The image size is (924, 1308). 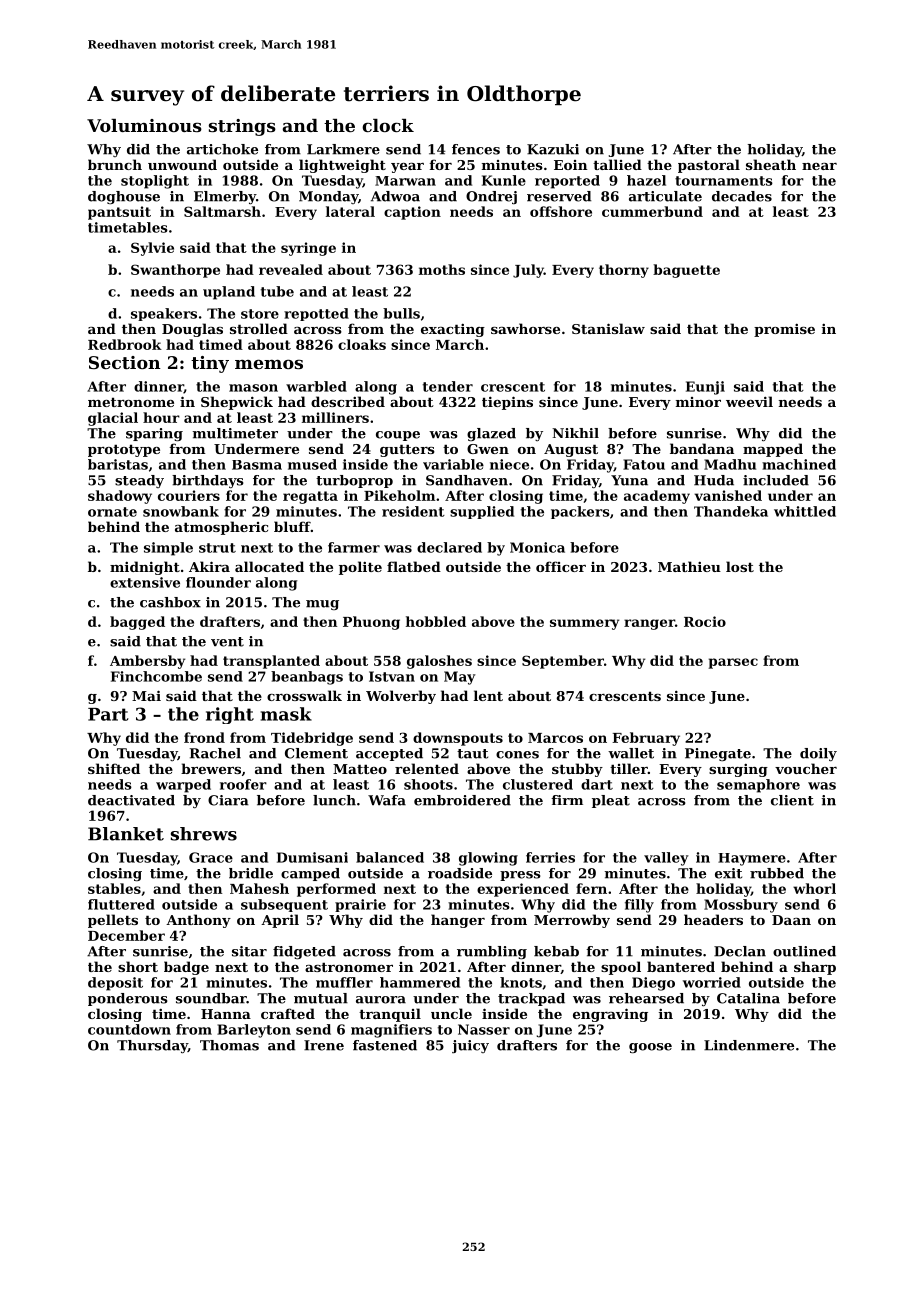 I want to click on strings, so click(x=242, y=127).
